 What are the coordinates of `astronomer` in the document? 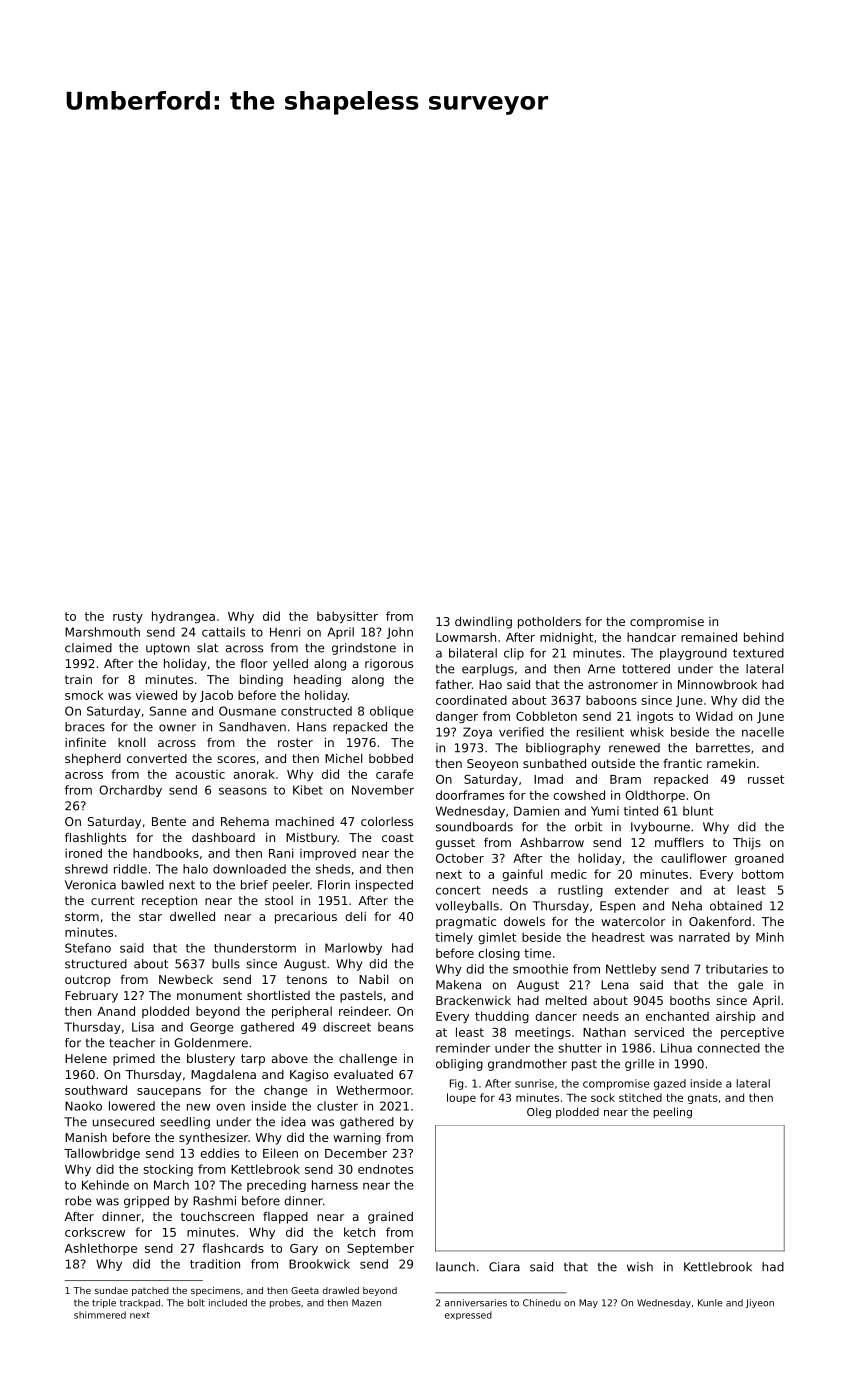 It's located at (623, 684).
